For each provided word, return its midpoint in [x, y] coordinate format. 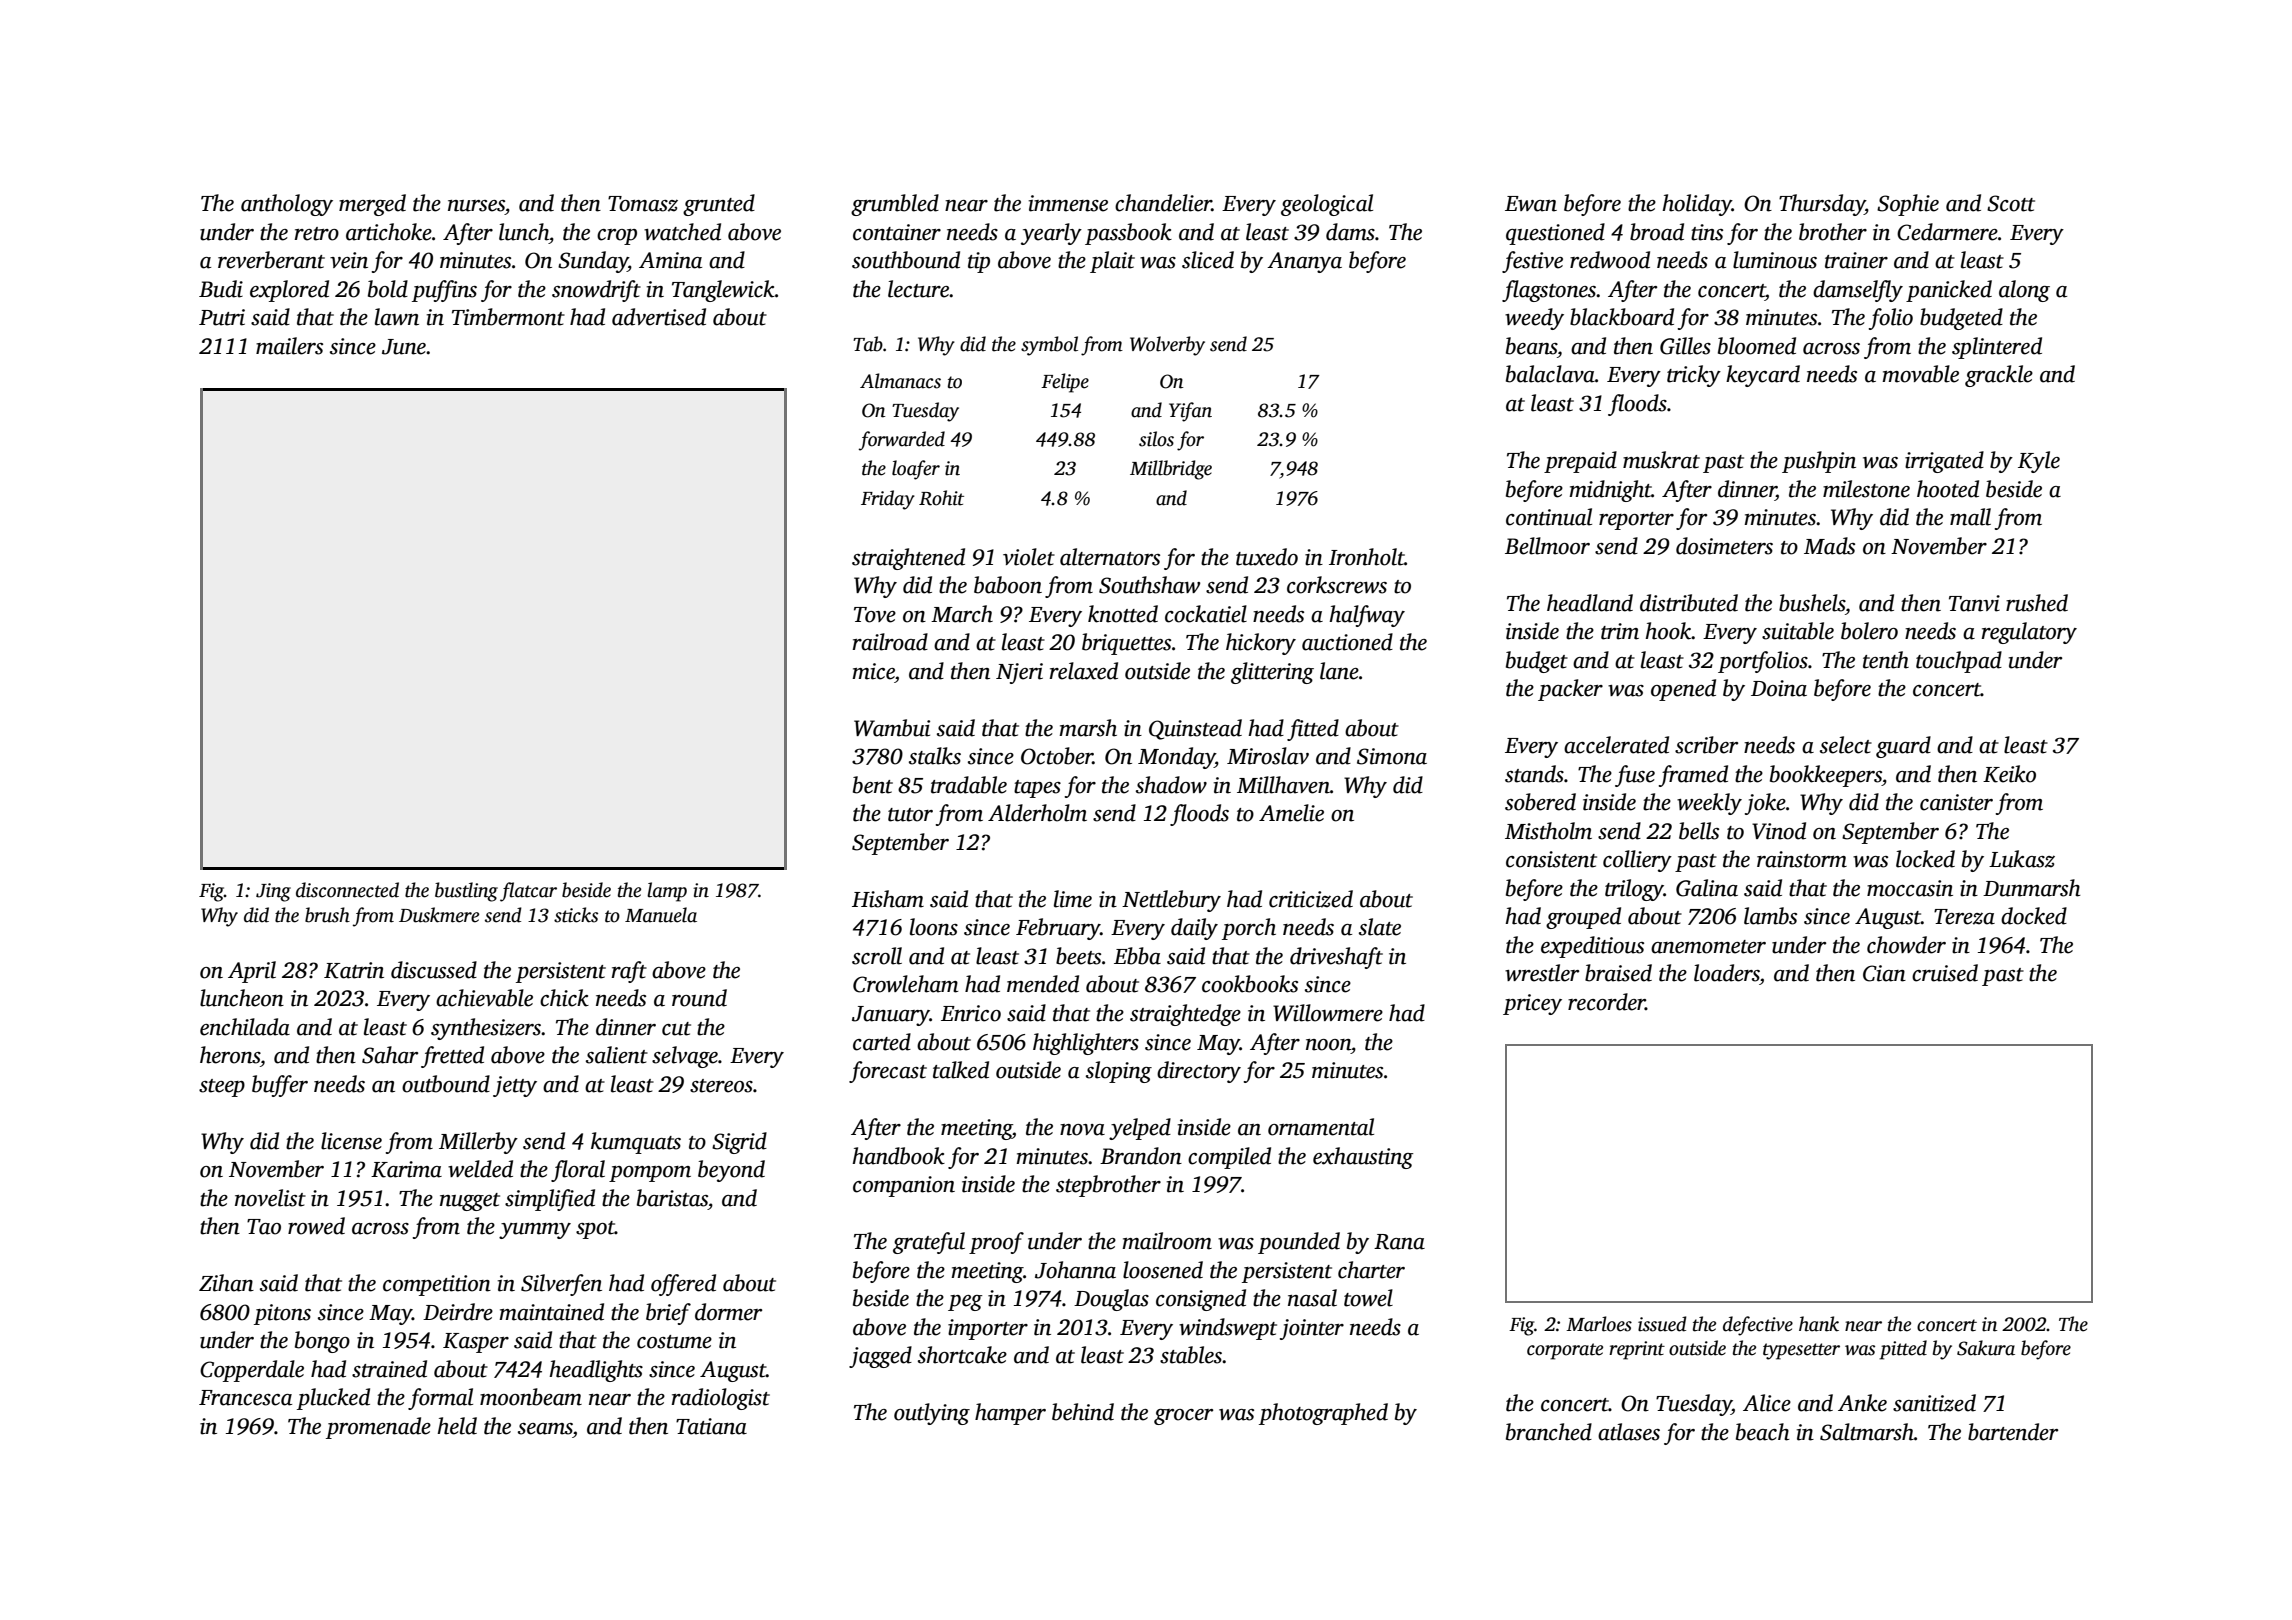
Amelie [1291, 813]
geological [1327, 205]
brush [327, 915]
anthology [287, 205]
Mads [1829, 546]
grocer [1183, 1417]
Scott [2011, 203]
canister [1956, 802]
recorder [1607, 1002]
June [404, 347]
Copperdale [252, 1371]
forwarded [902, 441]
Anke [1862, 1403]
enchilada [245, 1027]
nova [1082, 1130]
